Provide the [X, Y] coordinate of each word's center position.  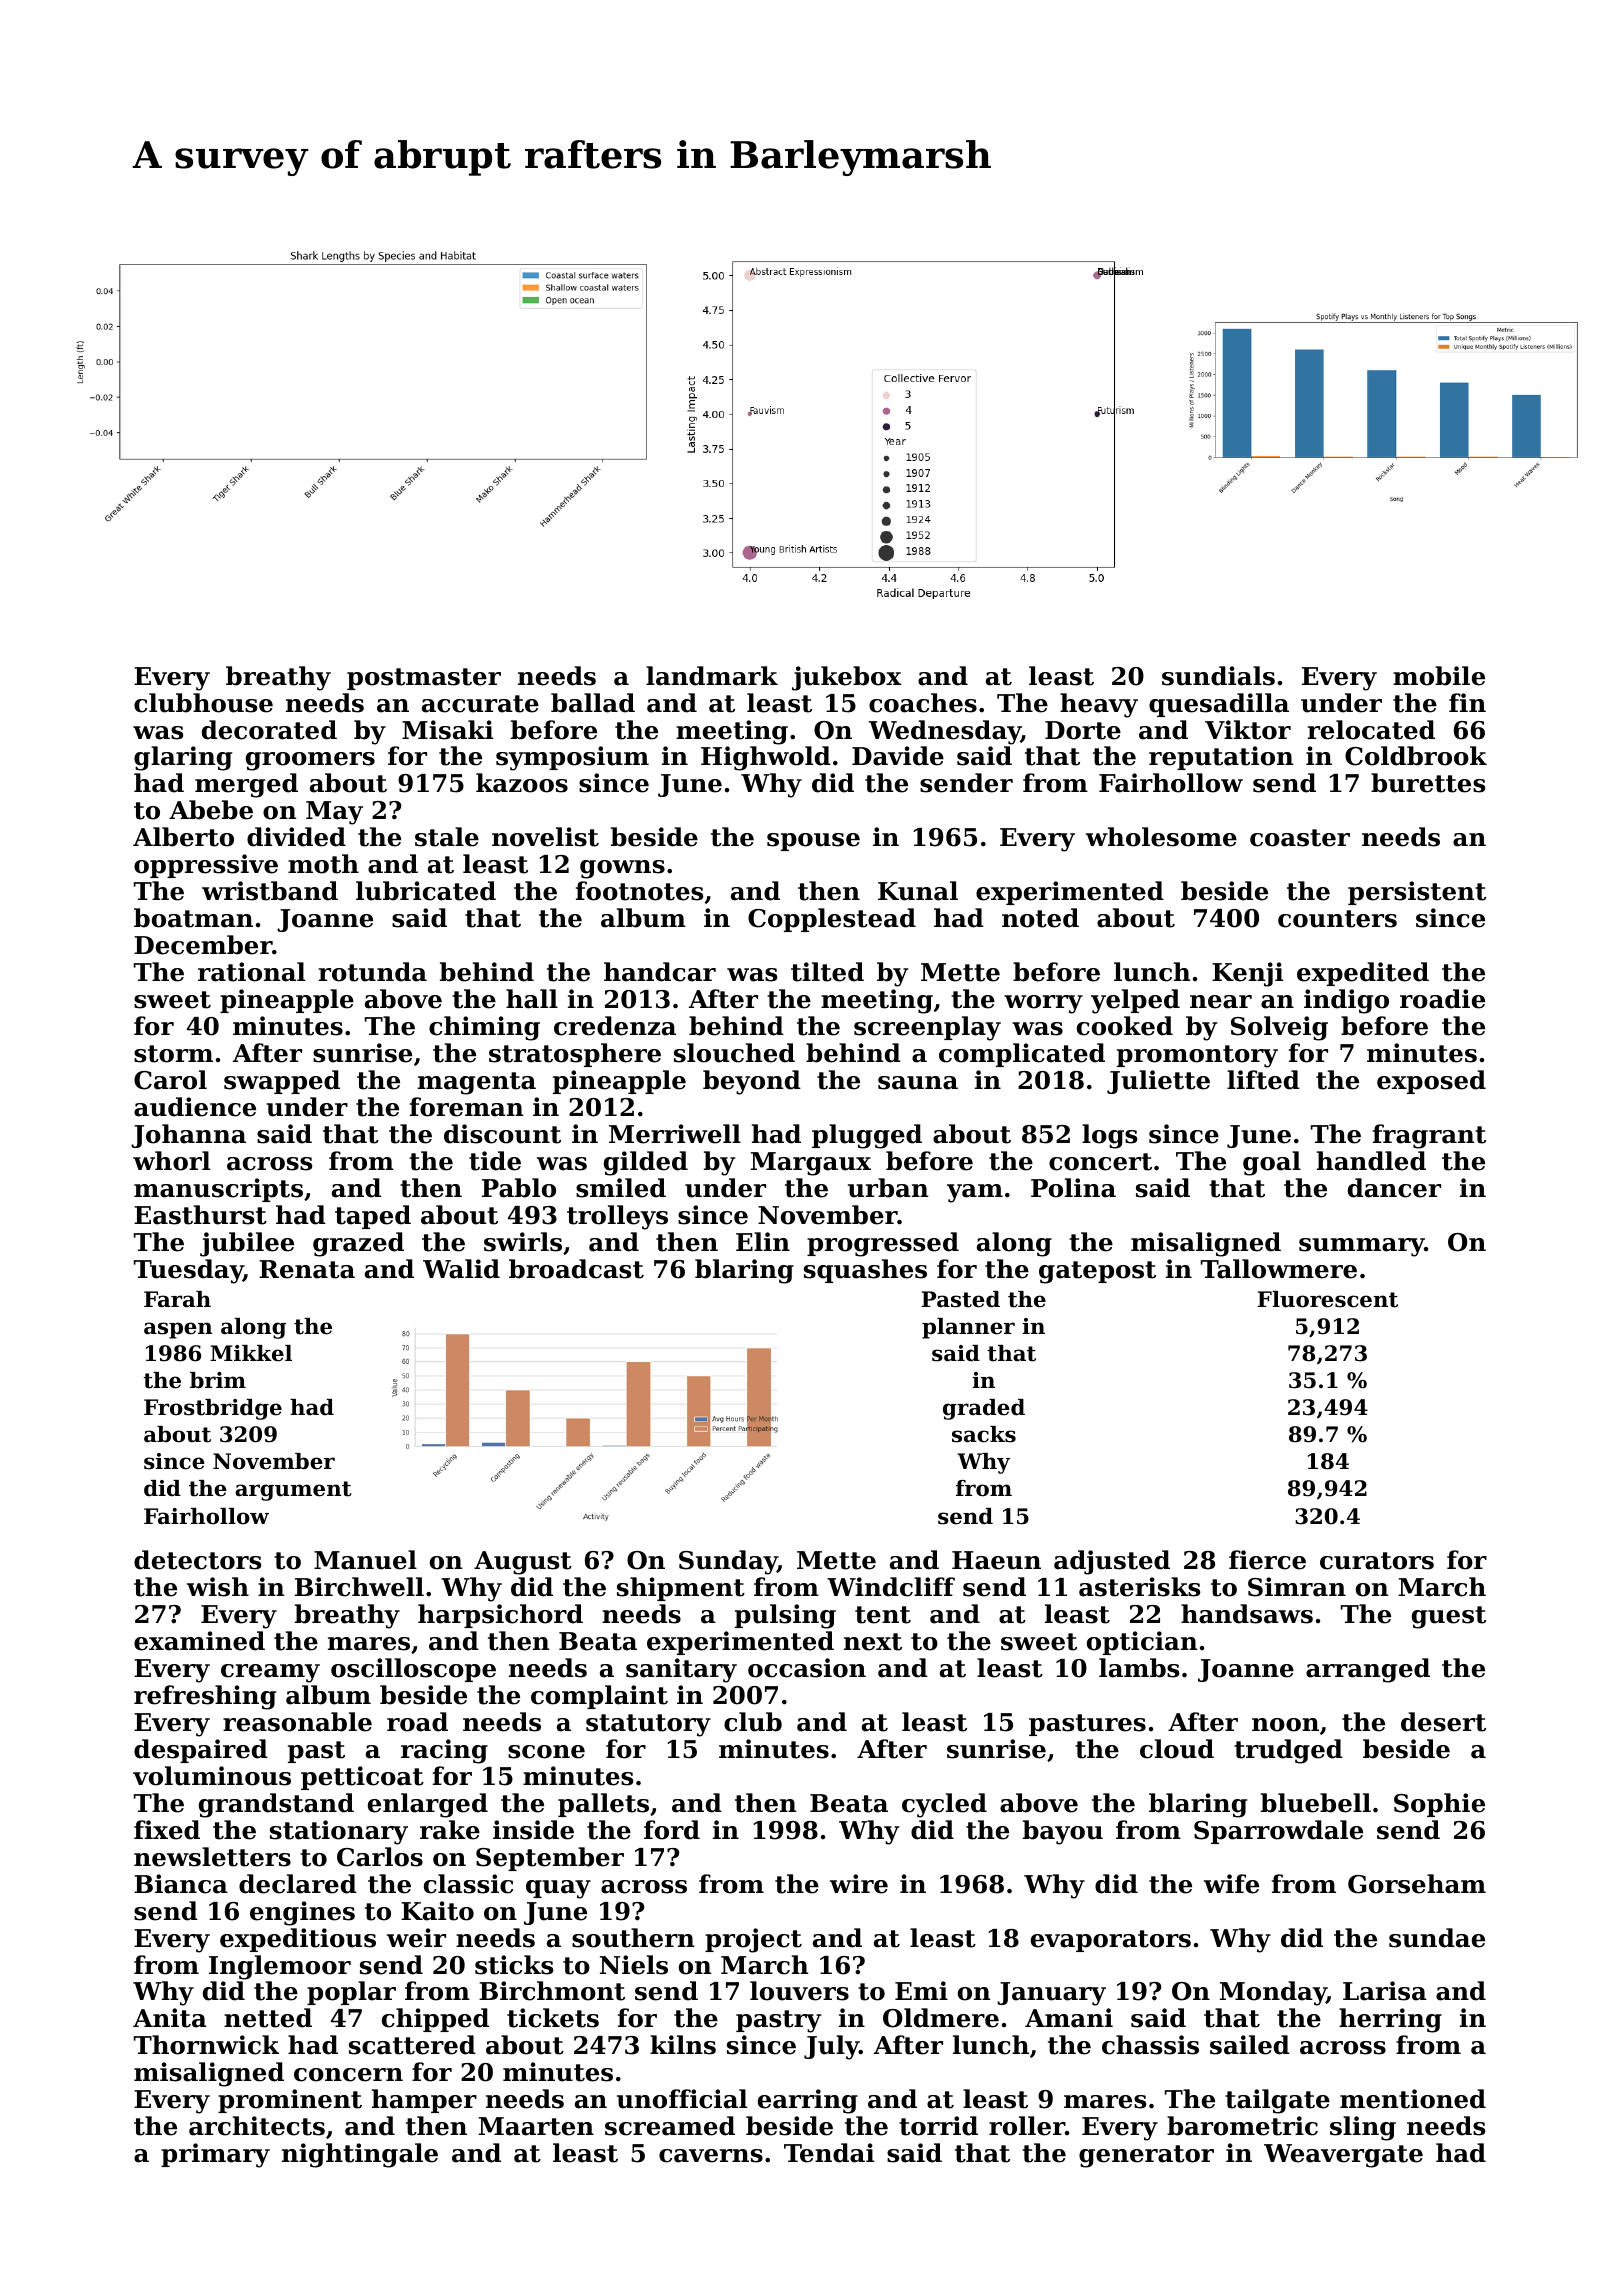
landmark [712, 676]
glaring [183, 758]
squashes [865, 1271]
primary [215, 2155]
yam [975, 1193]
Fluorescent [1327, 1299]
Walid [461, 1269]
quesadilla [1219, 705]
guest [1449, 1617]
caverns [711, 2156]
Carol [170, 1080]
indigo [1346, 1001]
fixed [167, 1830]
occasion [807, 1668]
